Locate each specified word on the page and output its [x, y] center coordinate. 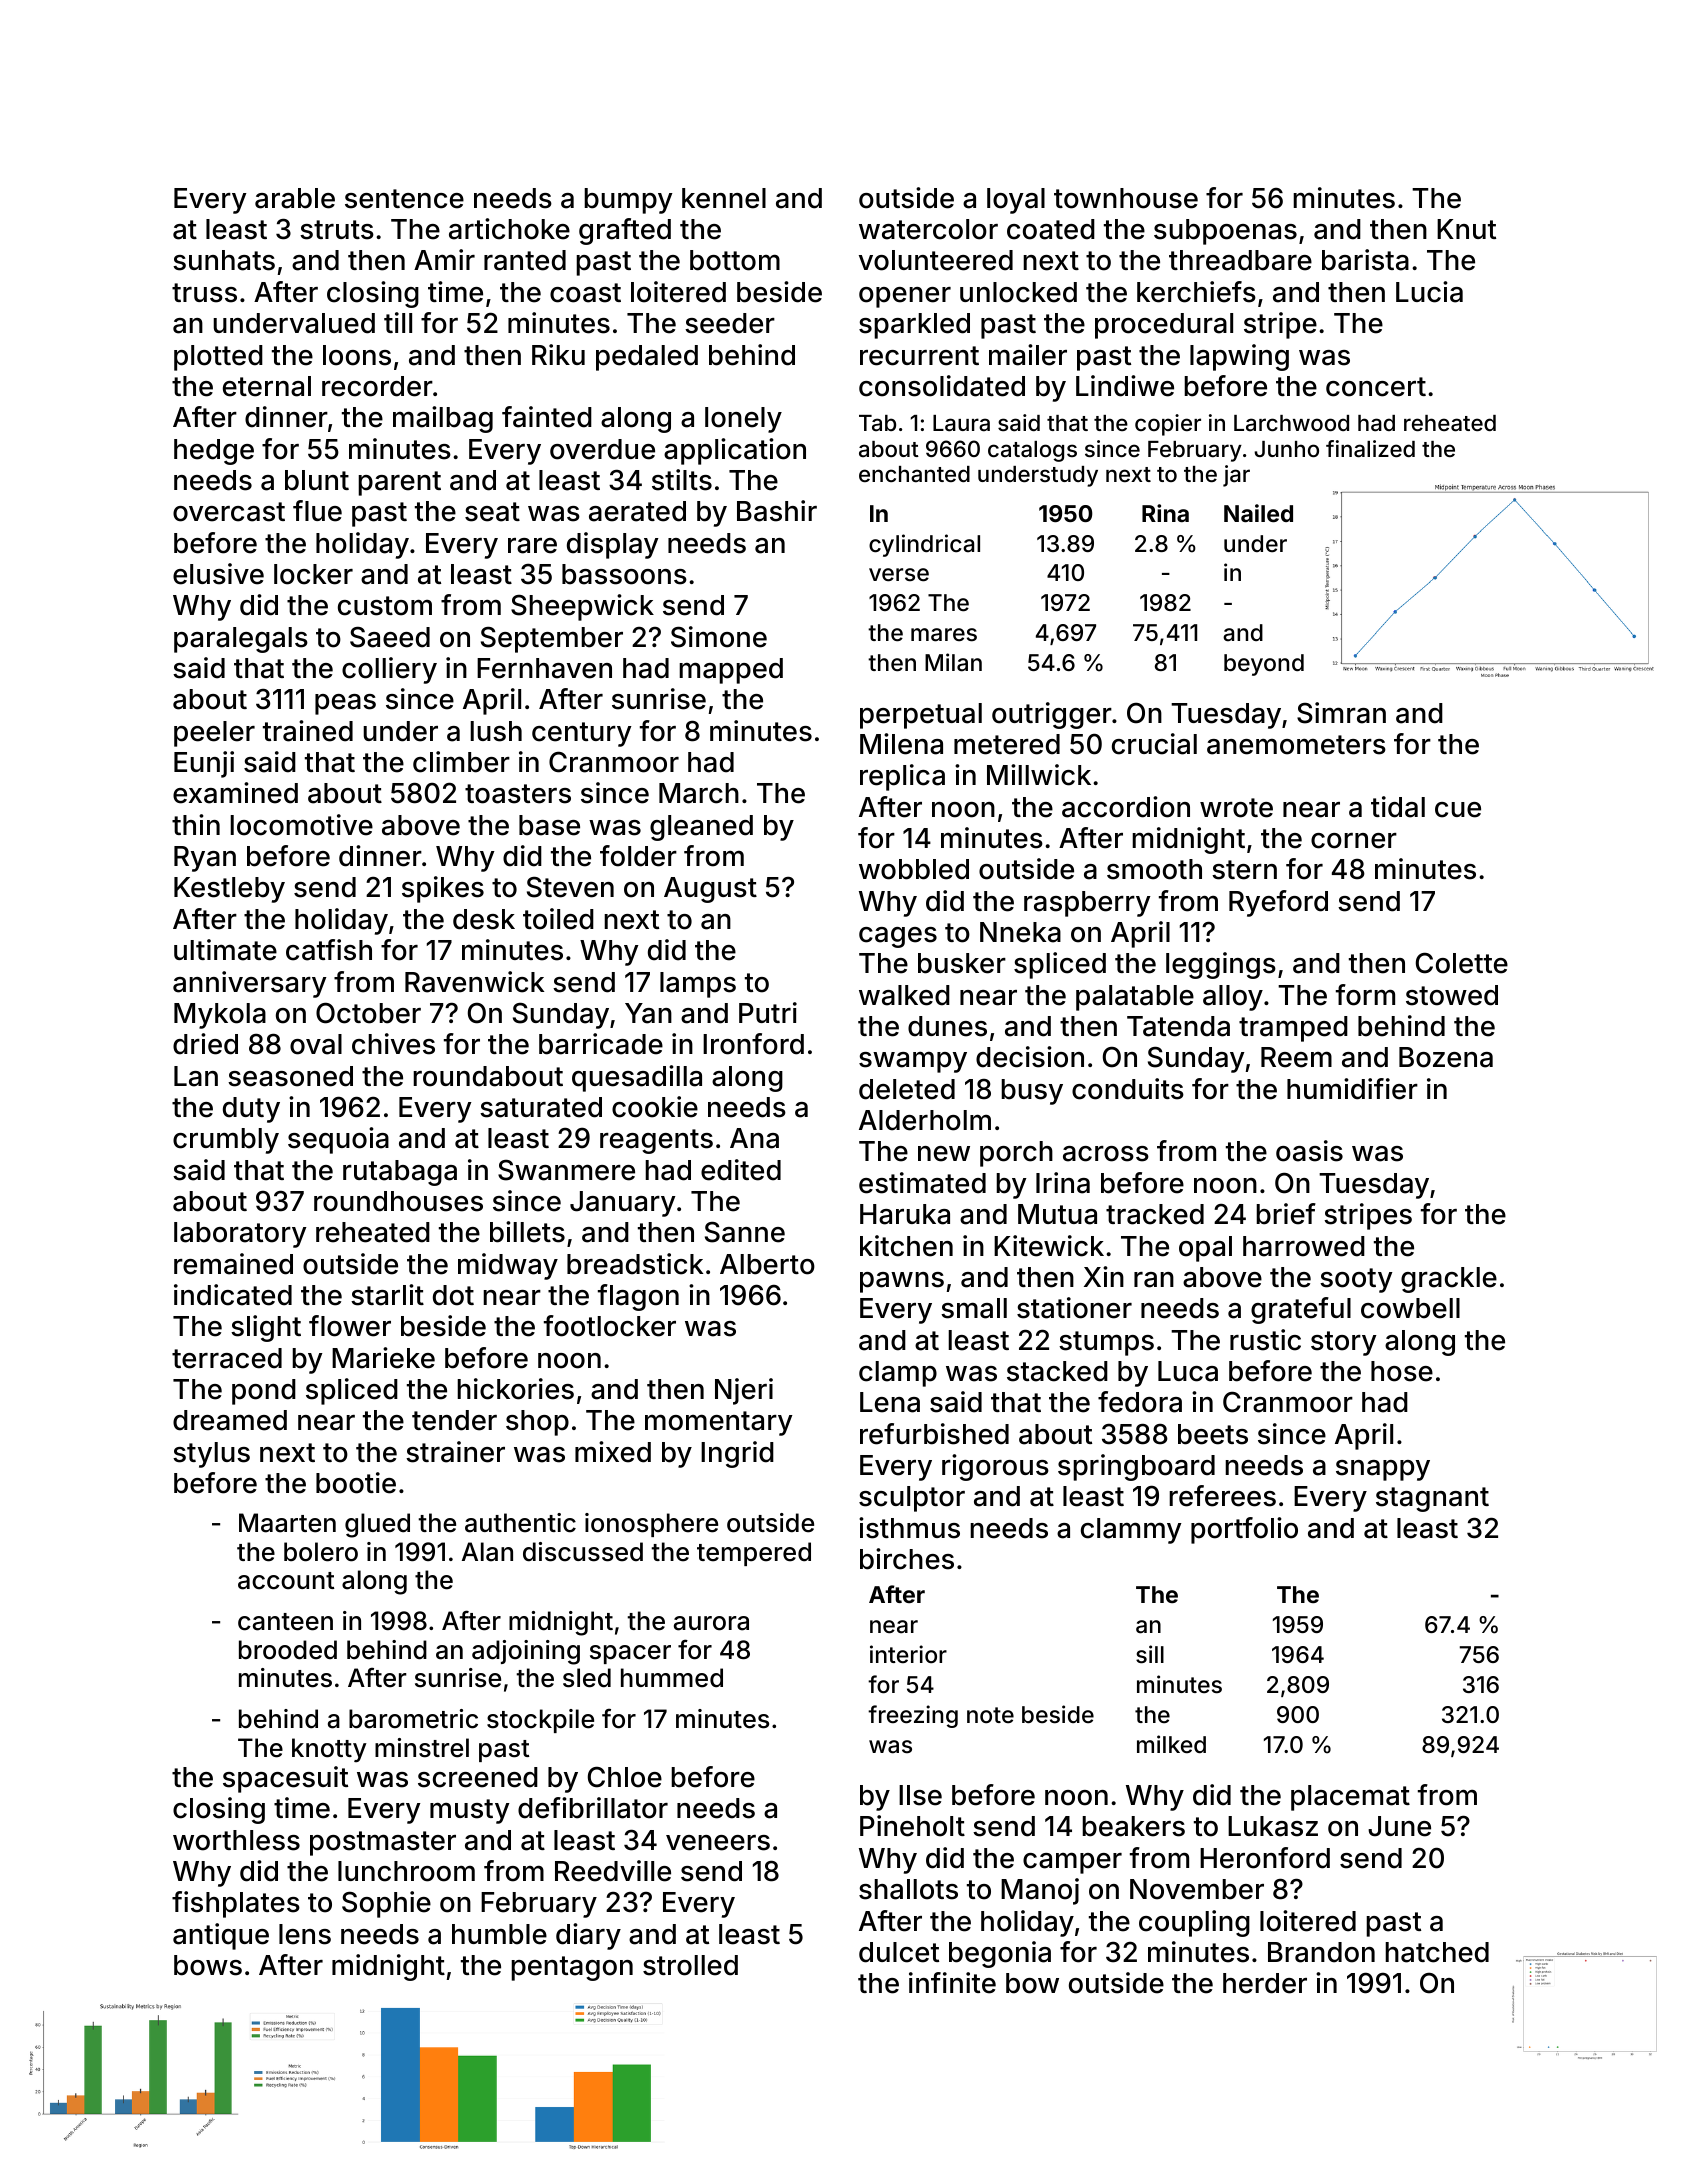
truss [204, 293]
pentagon [572, 1968]
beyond [1264, 665]
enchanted [914, 474]
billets [527, 1232]
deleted [907, 1089]
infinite [952, 1983]
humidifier [1352, 1089]
